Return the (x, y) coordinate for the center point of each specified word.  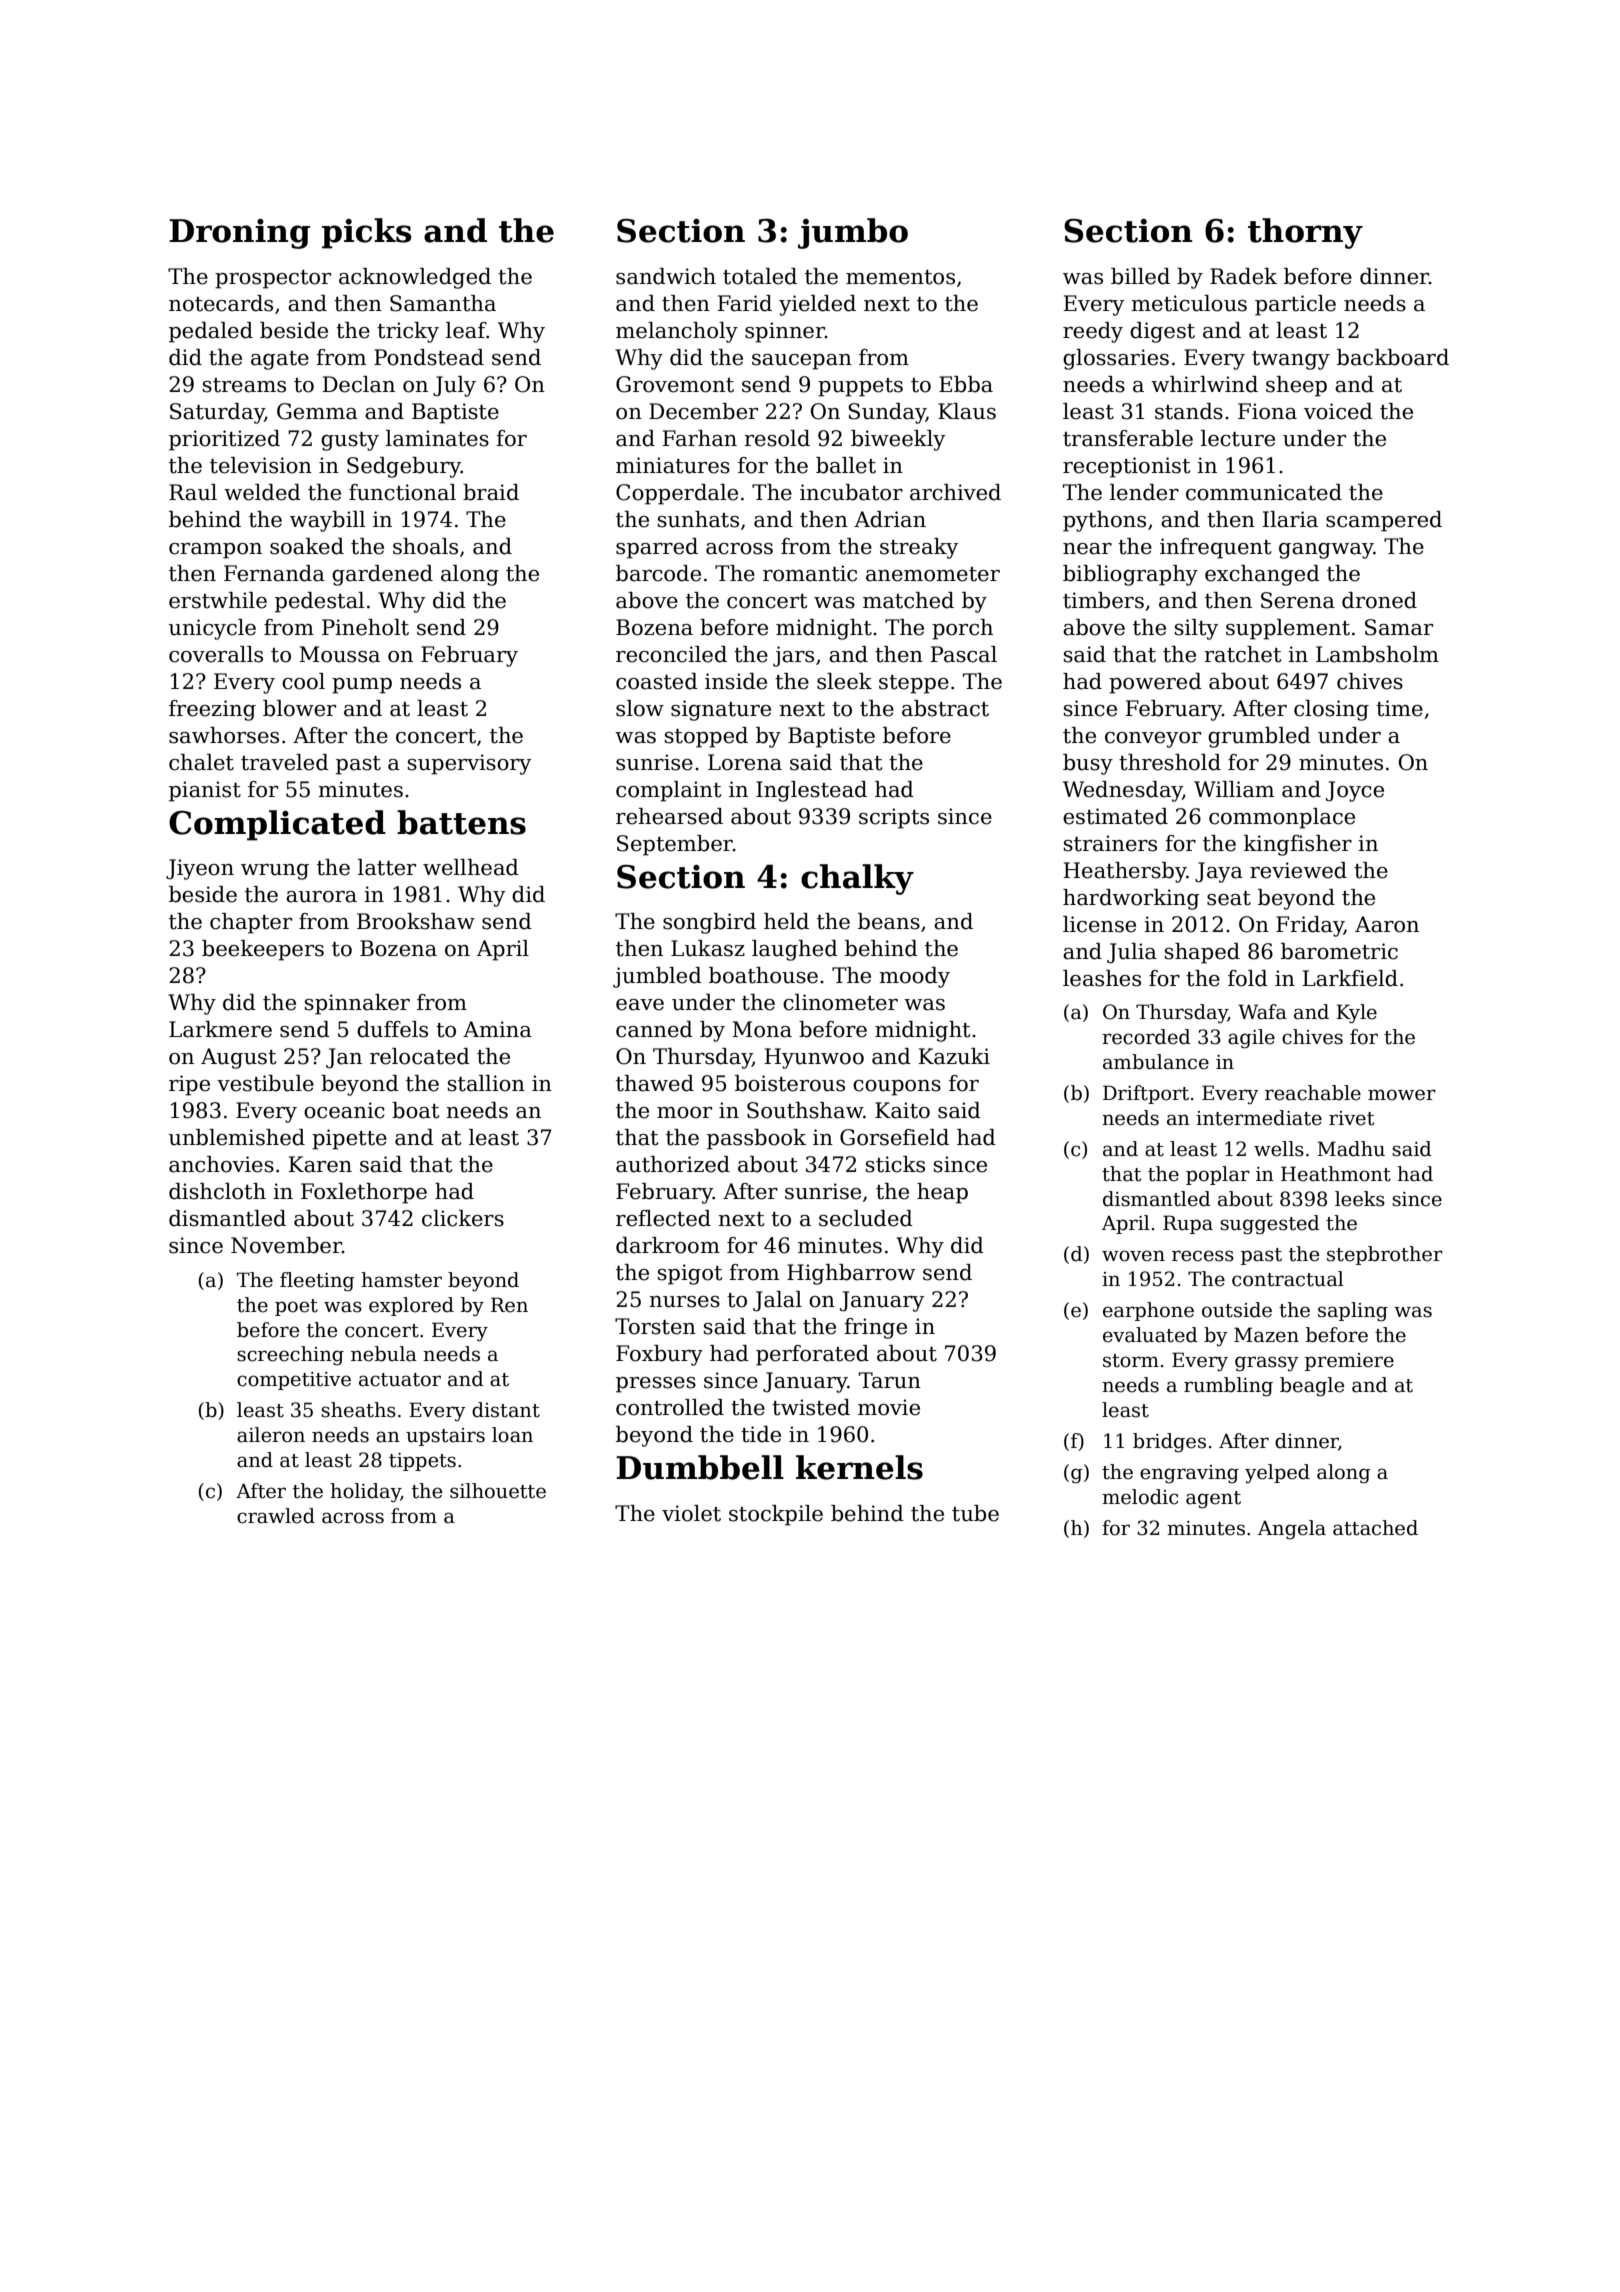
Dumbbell (700, 1467)
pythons (1104, 521)
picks (366, 233)
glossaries (1116, 359)
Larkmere (220, 1029)
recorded (1146, 1037)
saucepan (802, 362)
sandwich (666, 276)
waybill (327, 521)
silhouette (498, 1491)
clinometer (840, 1002)
